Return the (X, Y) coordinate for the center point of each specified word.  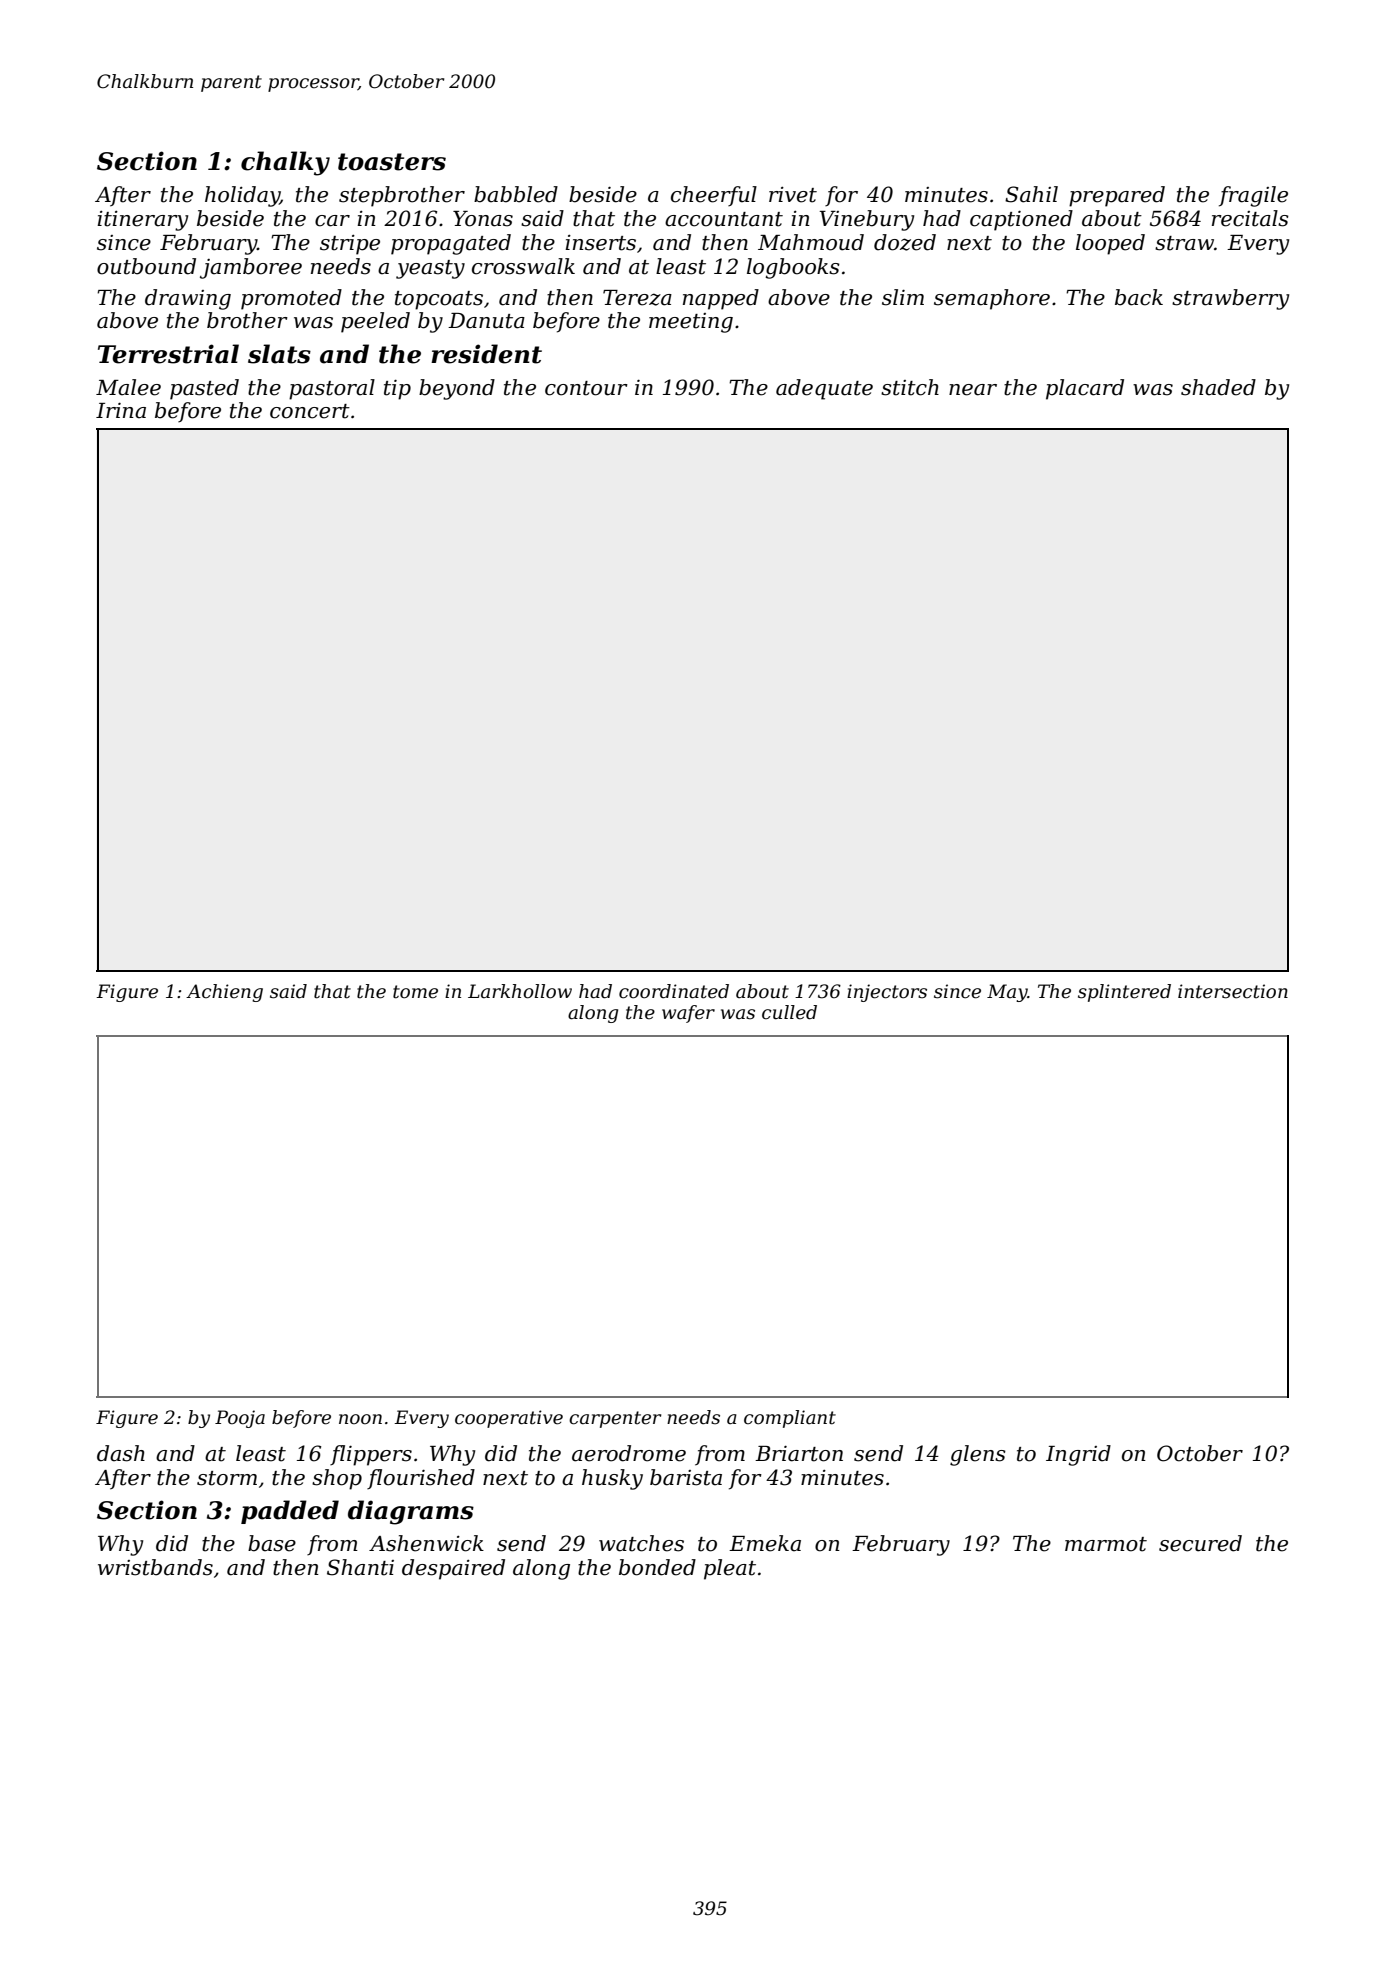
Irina (121, 410)
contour (586, 388)
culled (789, 1012)
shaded (1218, 387)
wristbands (155, 1567)
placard (1085, 389)
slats (279, 354)
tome (415, 992)
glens (978, 1455)
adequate (824, 389)
